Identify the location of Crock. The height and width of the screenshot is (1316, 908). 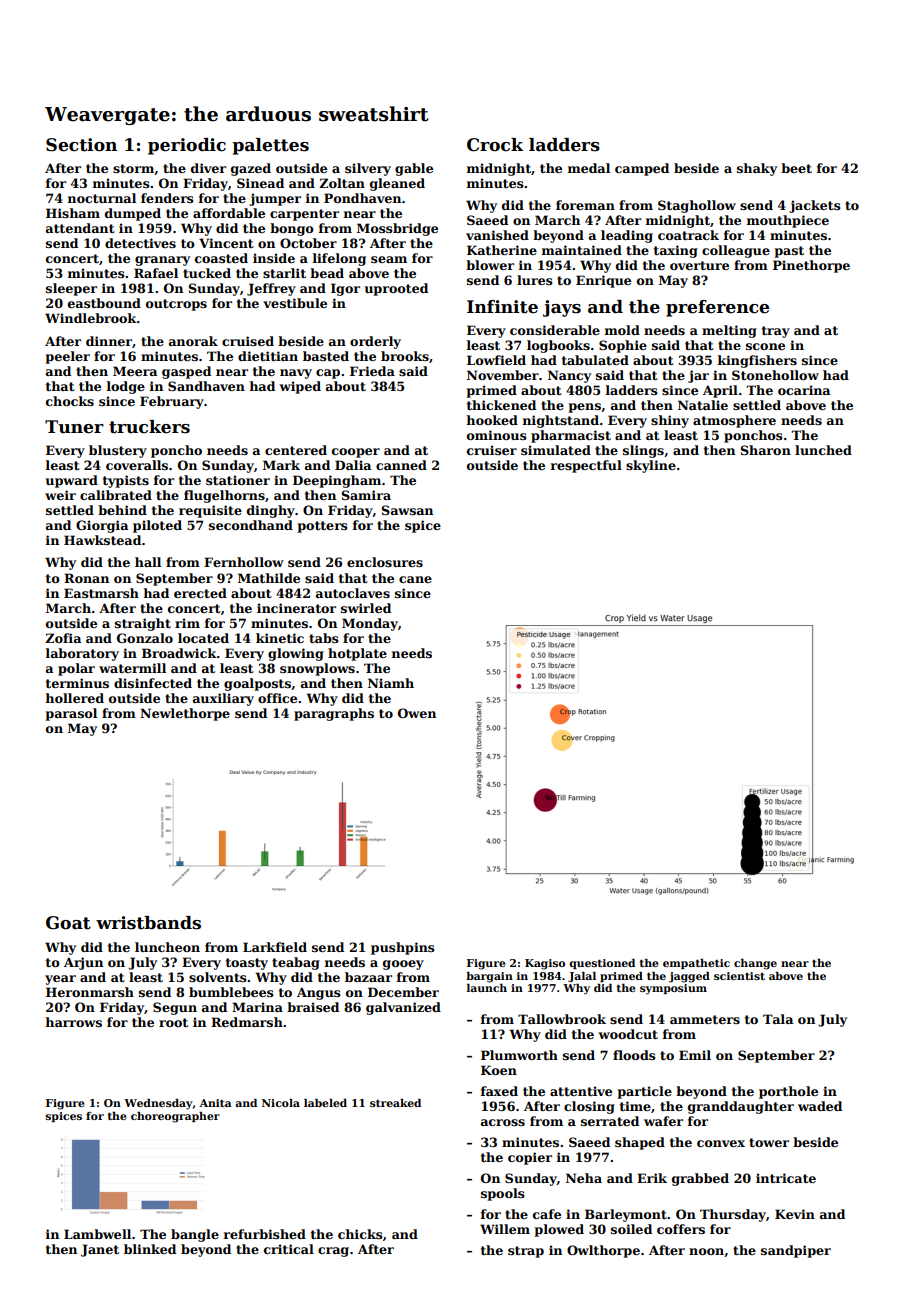
(495, 145).
